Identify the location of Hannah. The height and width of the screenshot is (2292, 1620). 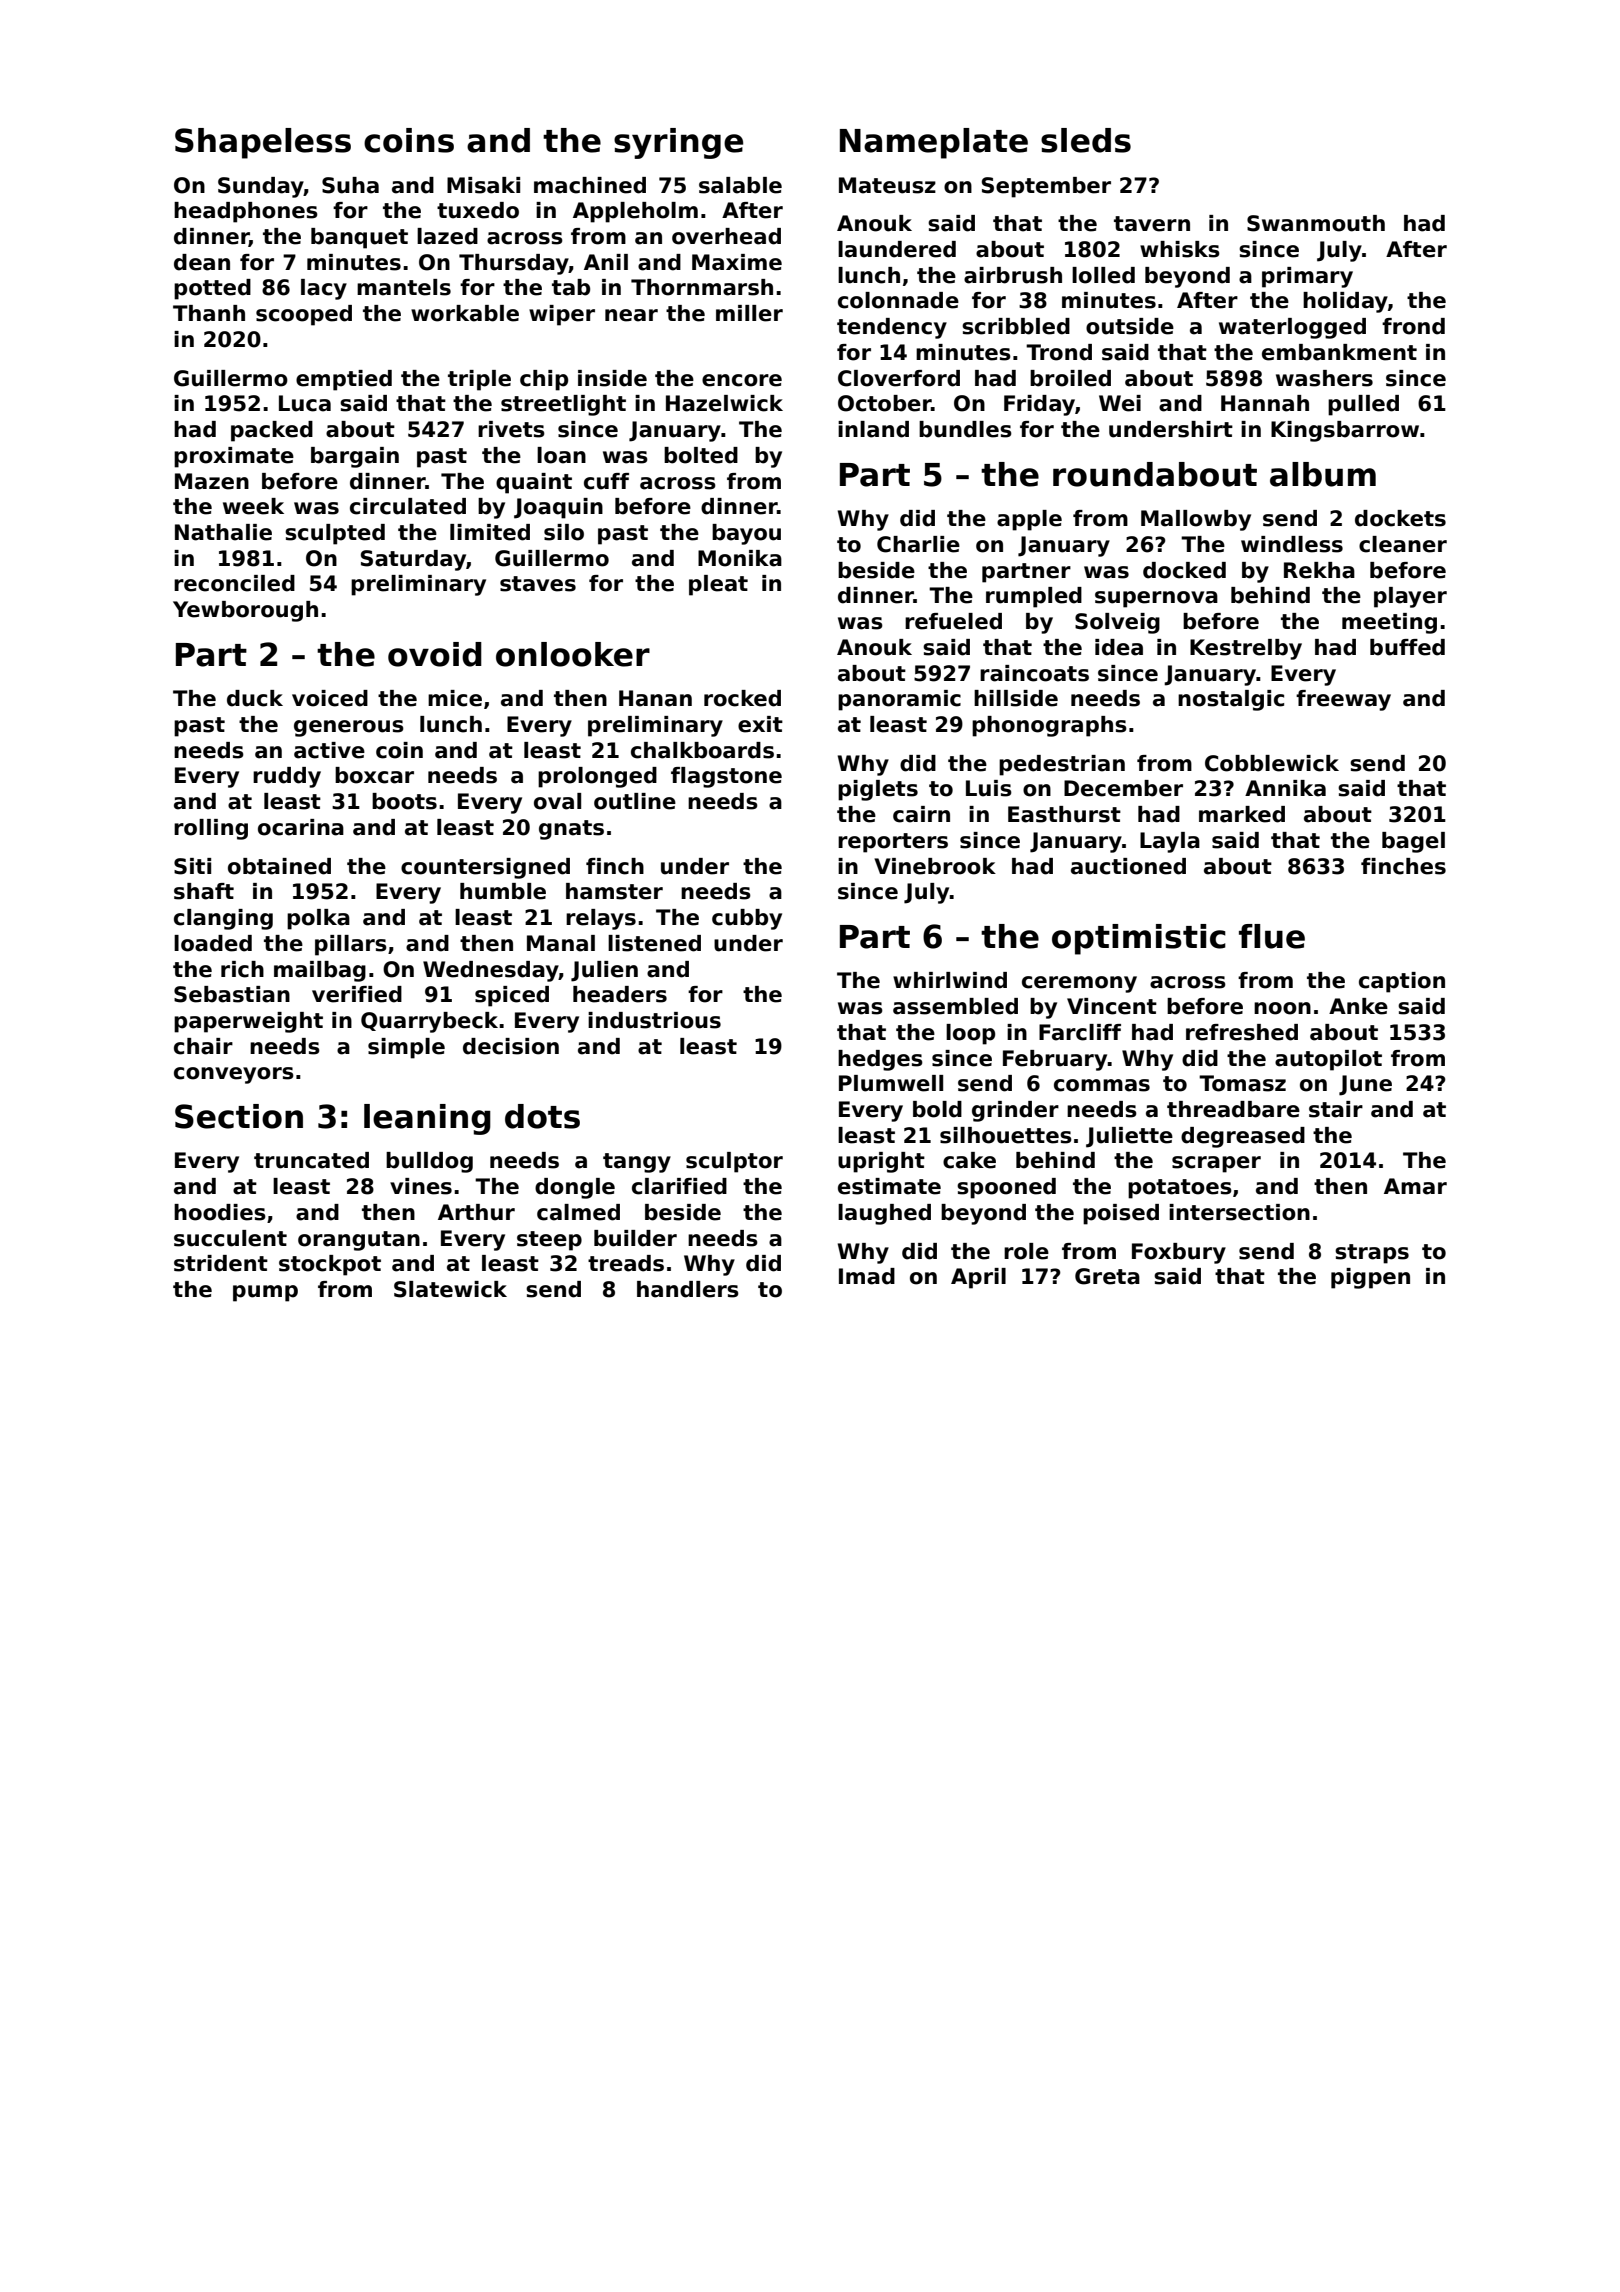
(1265, 403).
